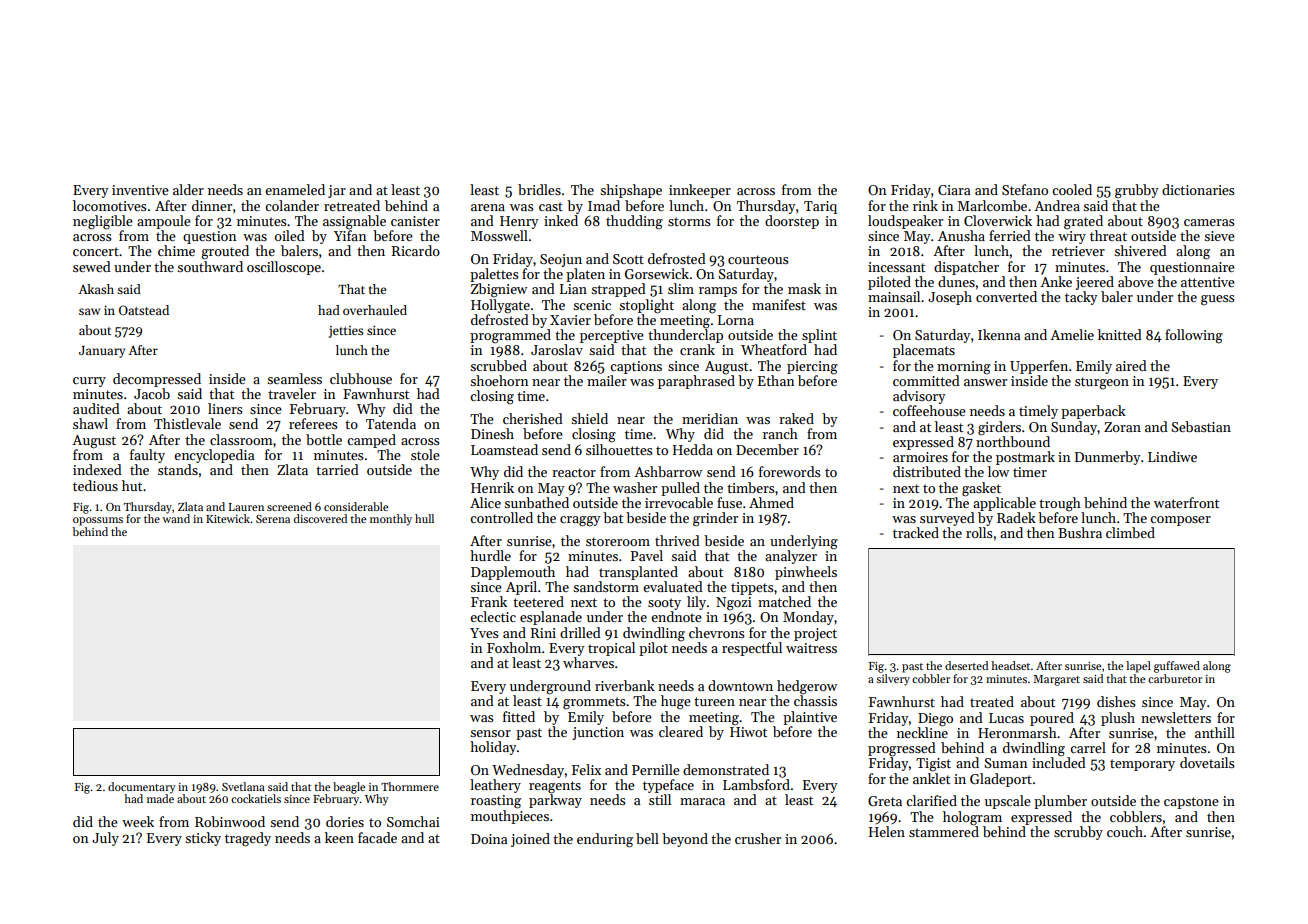 This image has height=924, width=1308. What do you see at coordinates (780, 433) in the image?
I see `ranch` at bounding box center [780, 433].
